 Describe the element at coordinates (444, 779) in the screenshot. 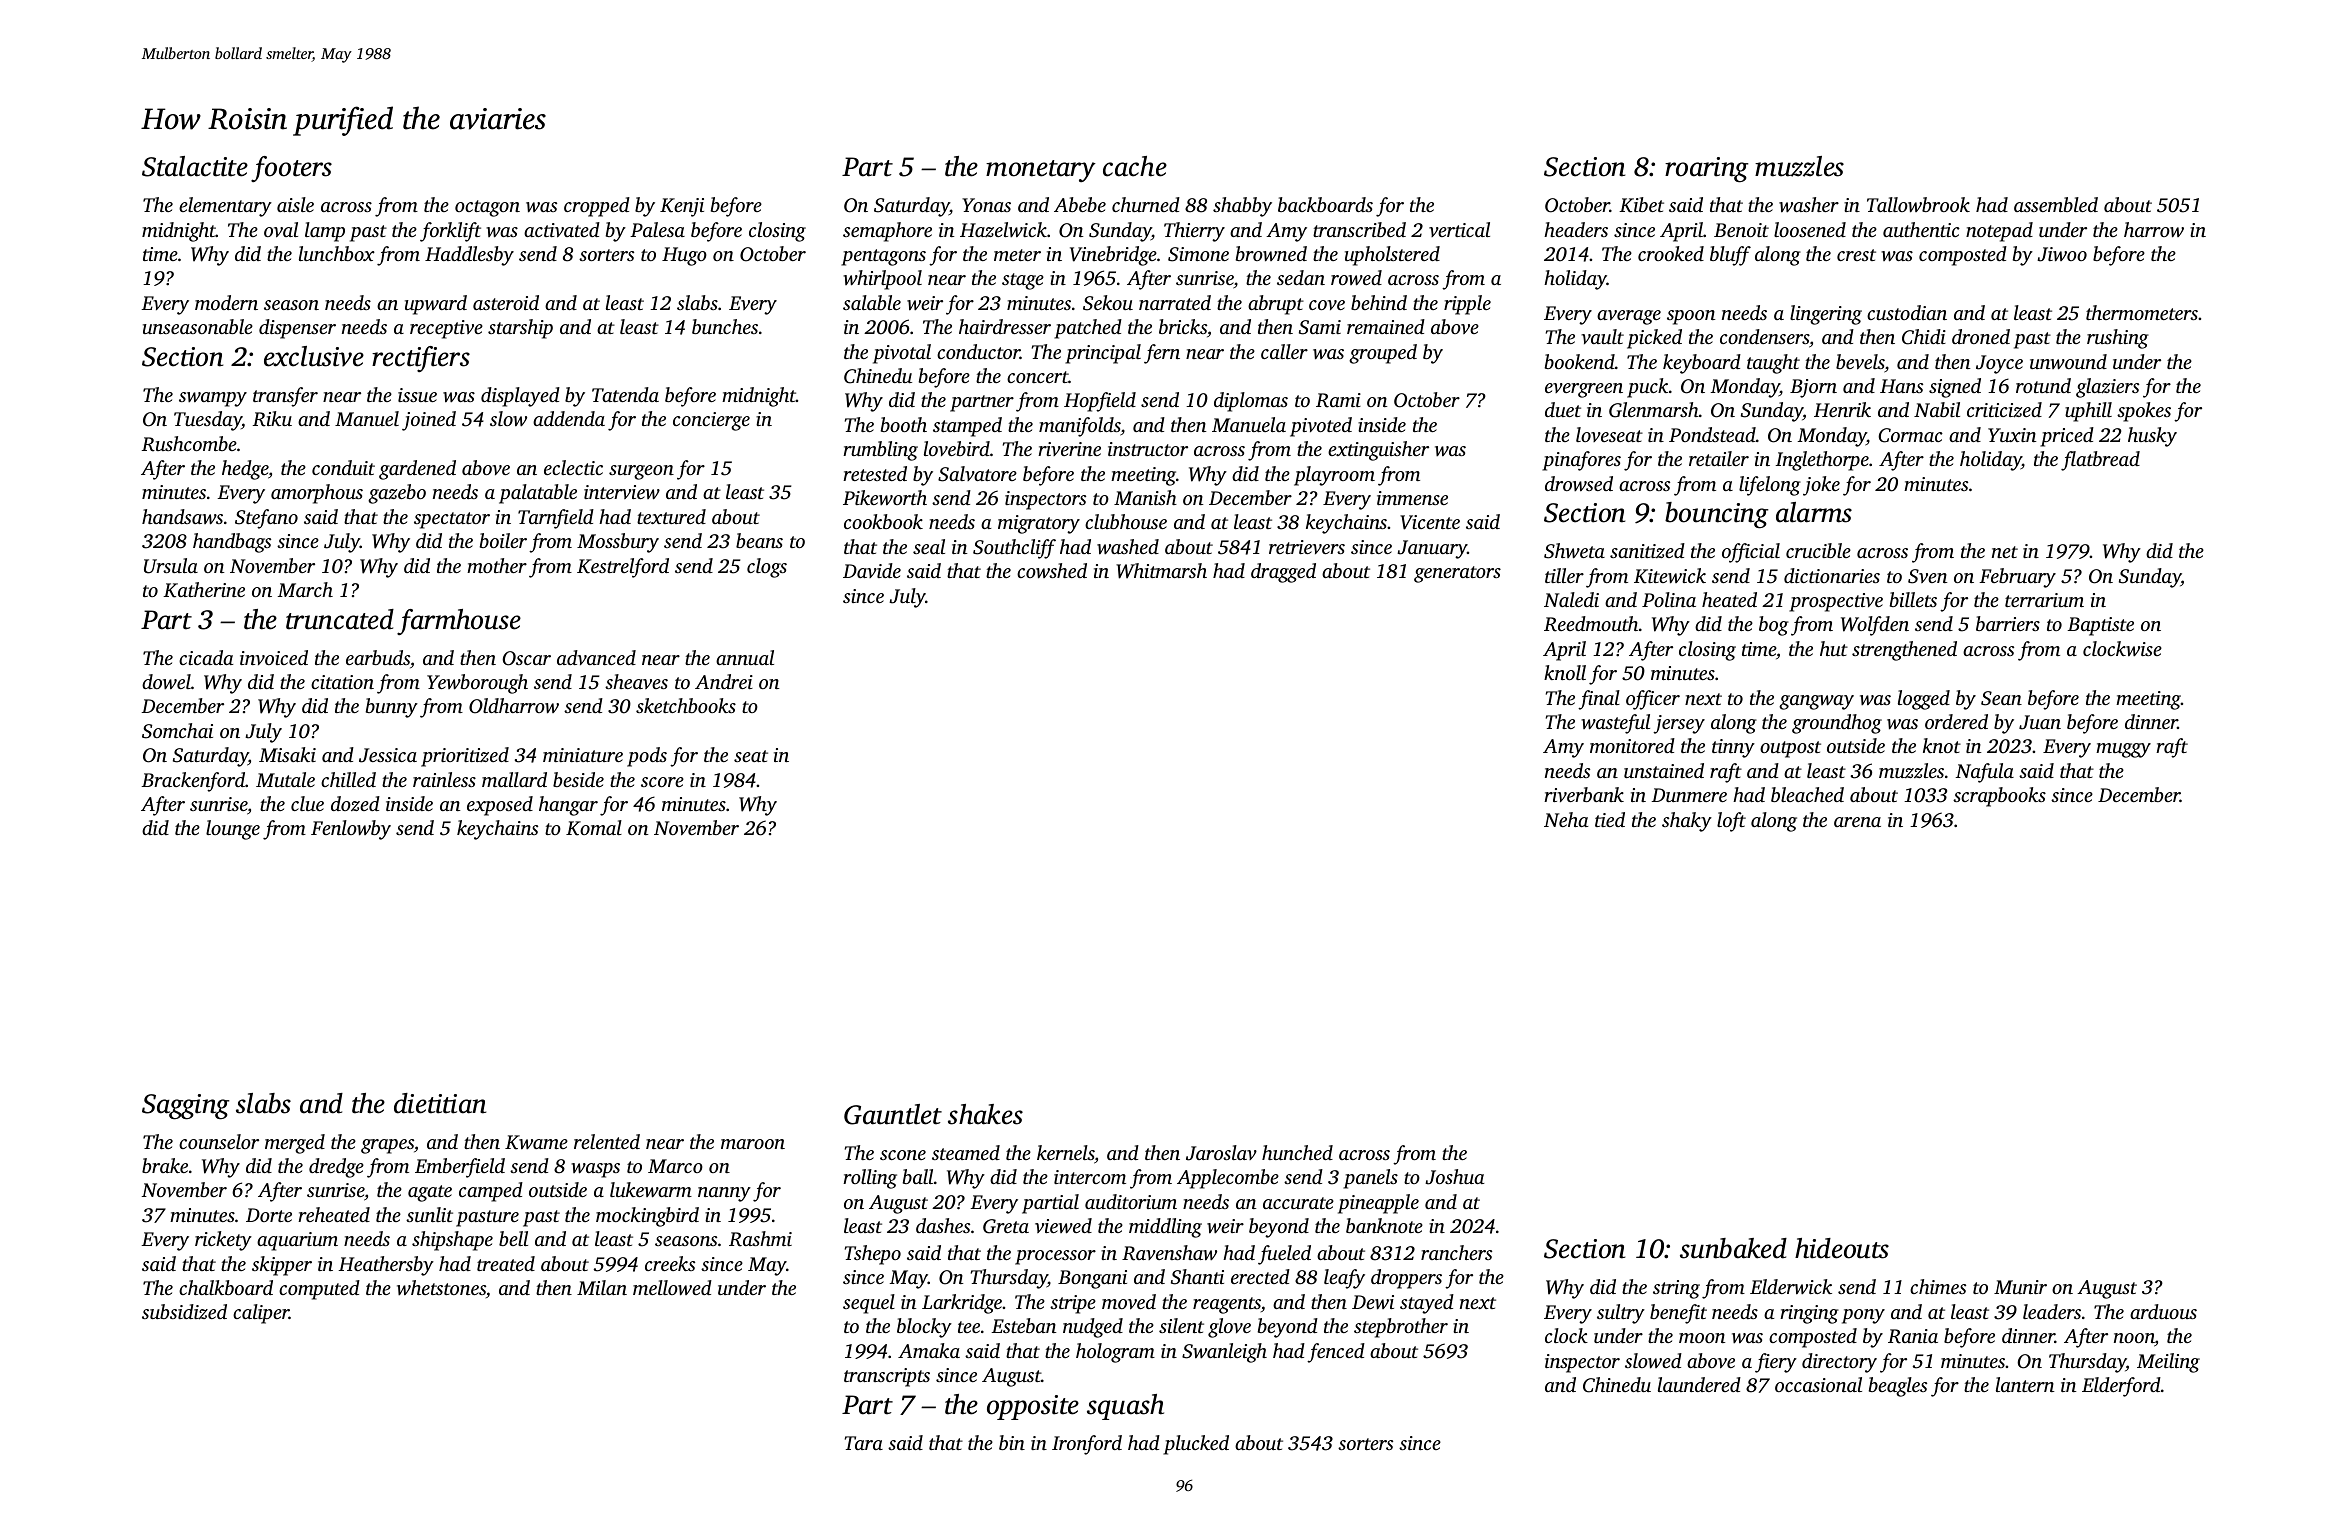

I see `rainless` at that location.
